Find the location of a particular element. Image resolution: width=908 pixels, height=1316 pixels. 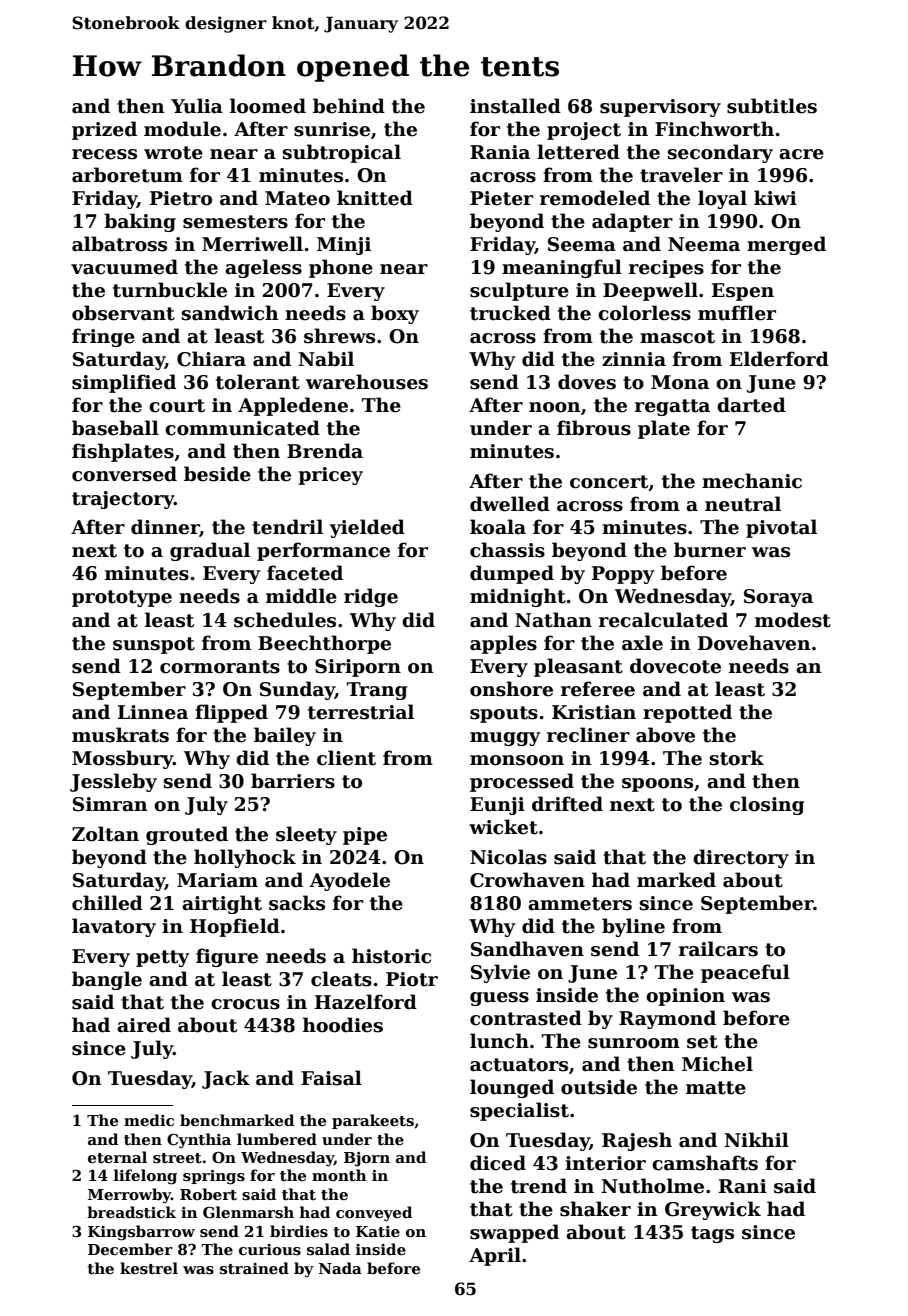

Zoltan is located at coordinates (105, 834).
